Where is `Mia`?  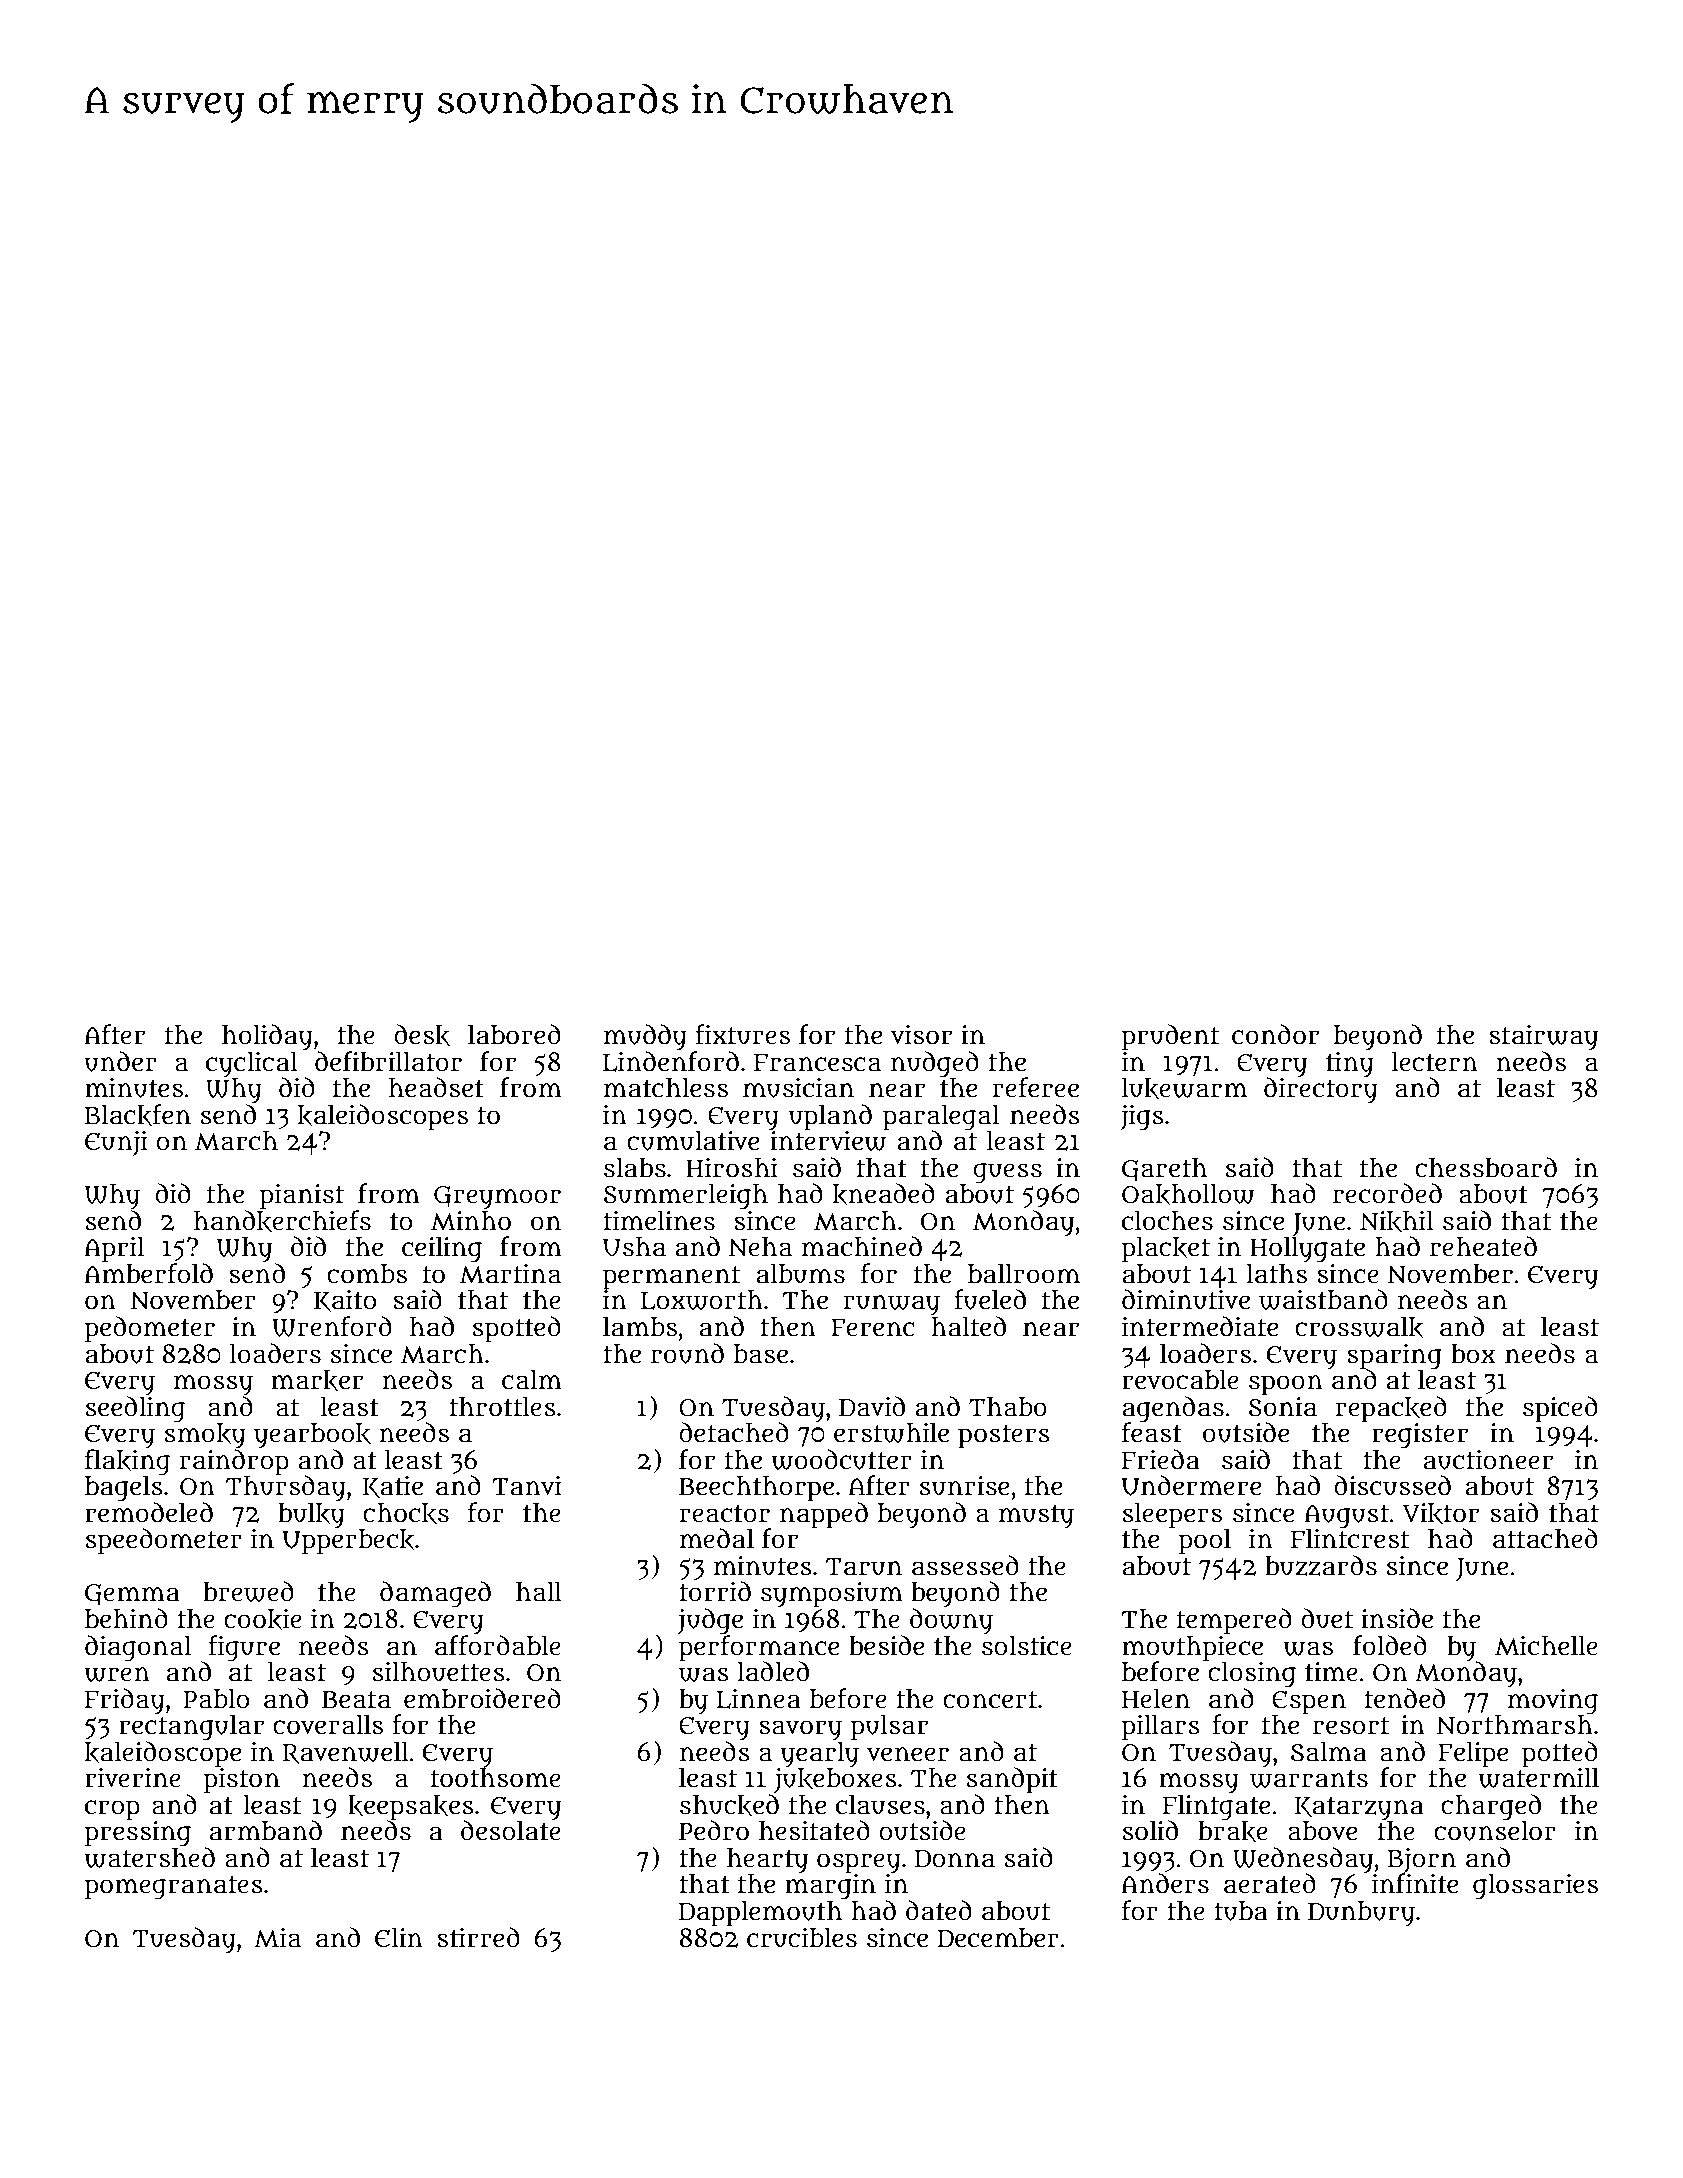
Mia is located at coordinates (277, 1938).
